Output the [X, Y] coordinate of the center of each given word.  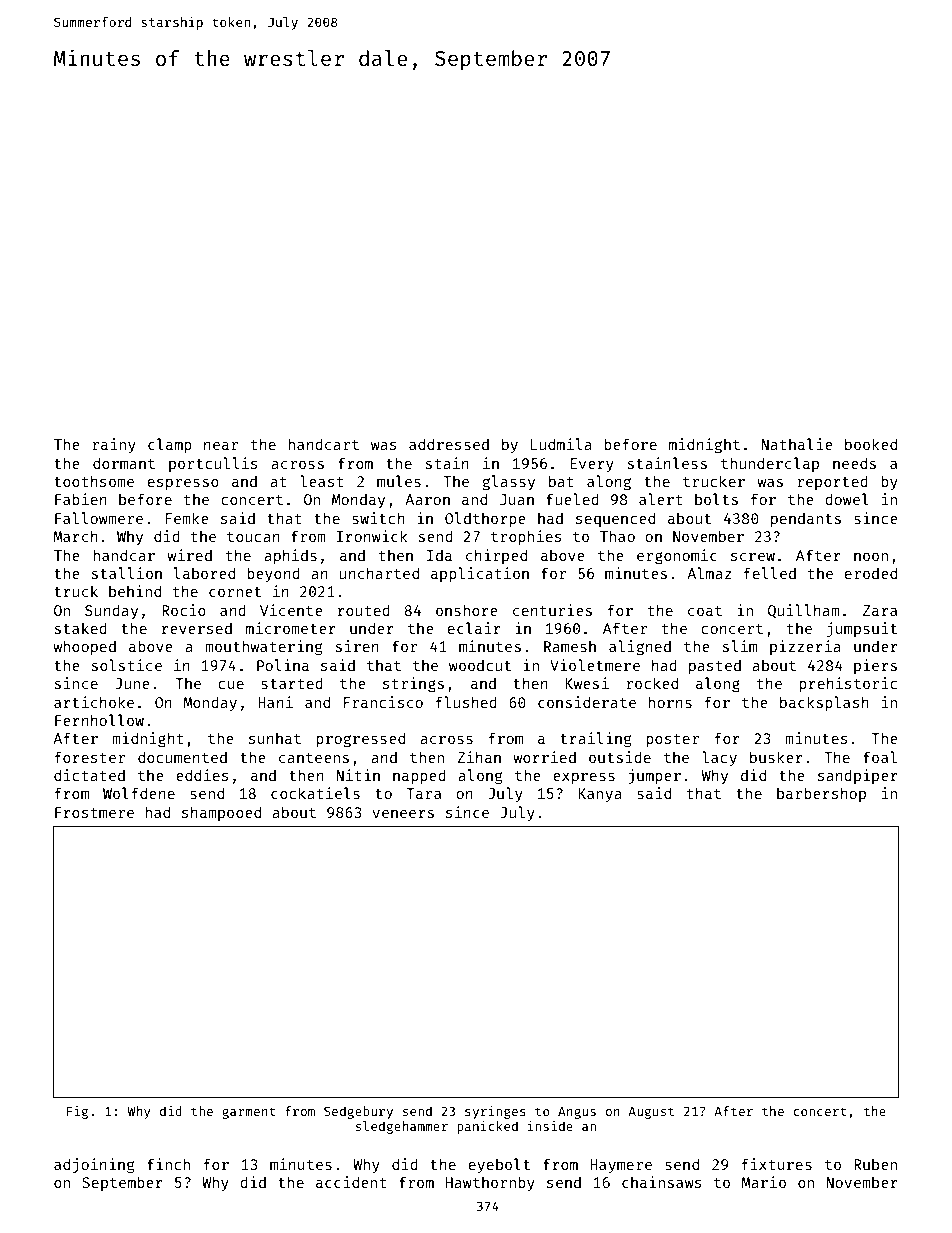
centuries [552, 610]
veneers [403, 814]
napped [419, 776]
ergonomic [677, 557]
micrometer [291, 628]
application [480, 574]
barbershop [821, 794]
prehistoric [848, 684]
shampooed [221, 813]
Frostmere [94, 812]
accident [351, 1182]
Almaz [709, 573]
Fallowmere [99, 518]
